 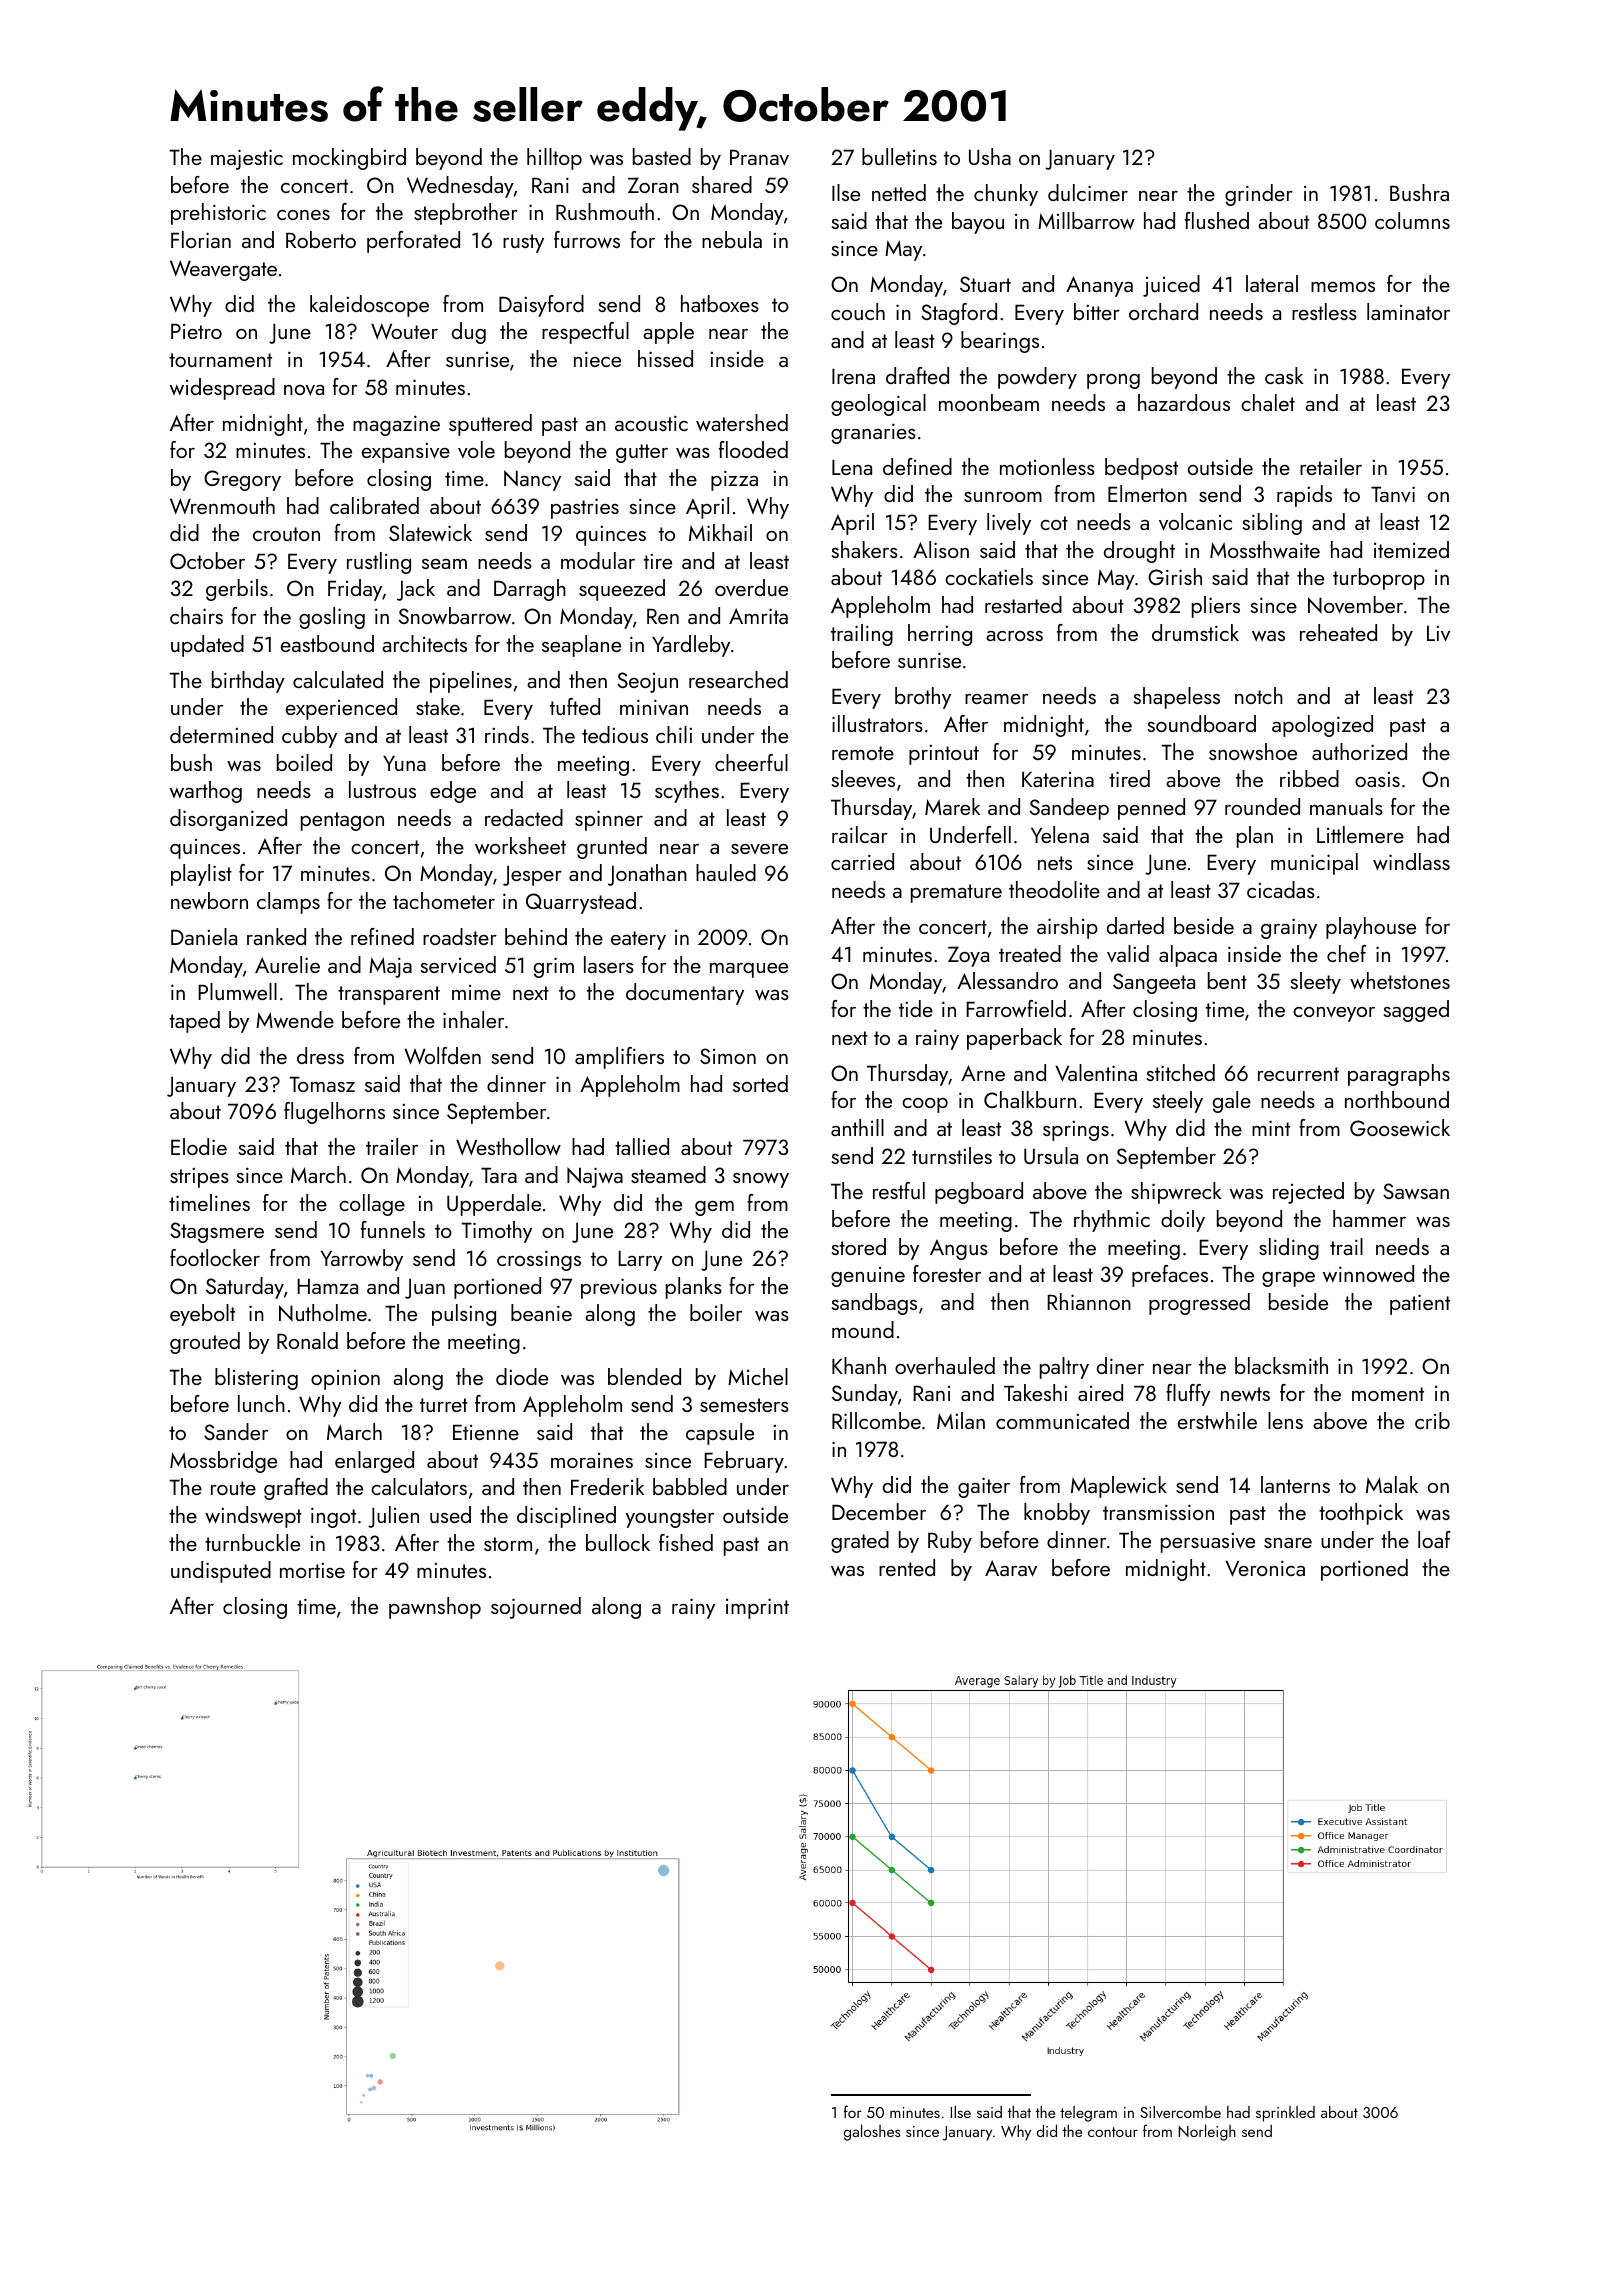 What do you see at coordinates (1227, 980) in the screenshot?
I see `bent` at bounding box center [1227, 980].
